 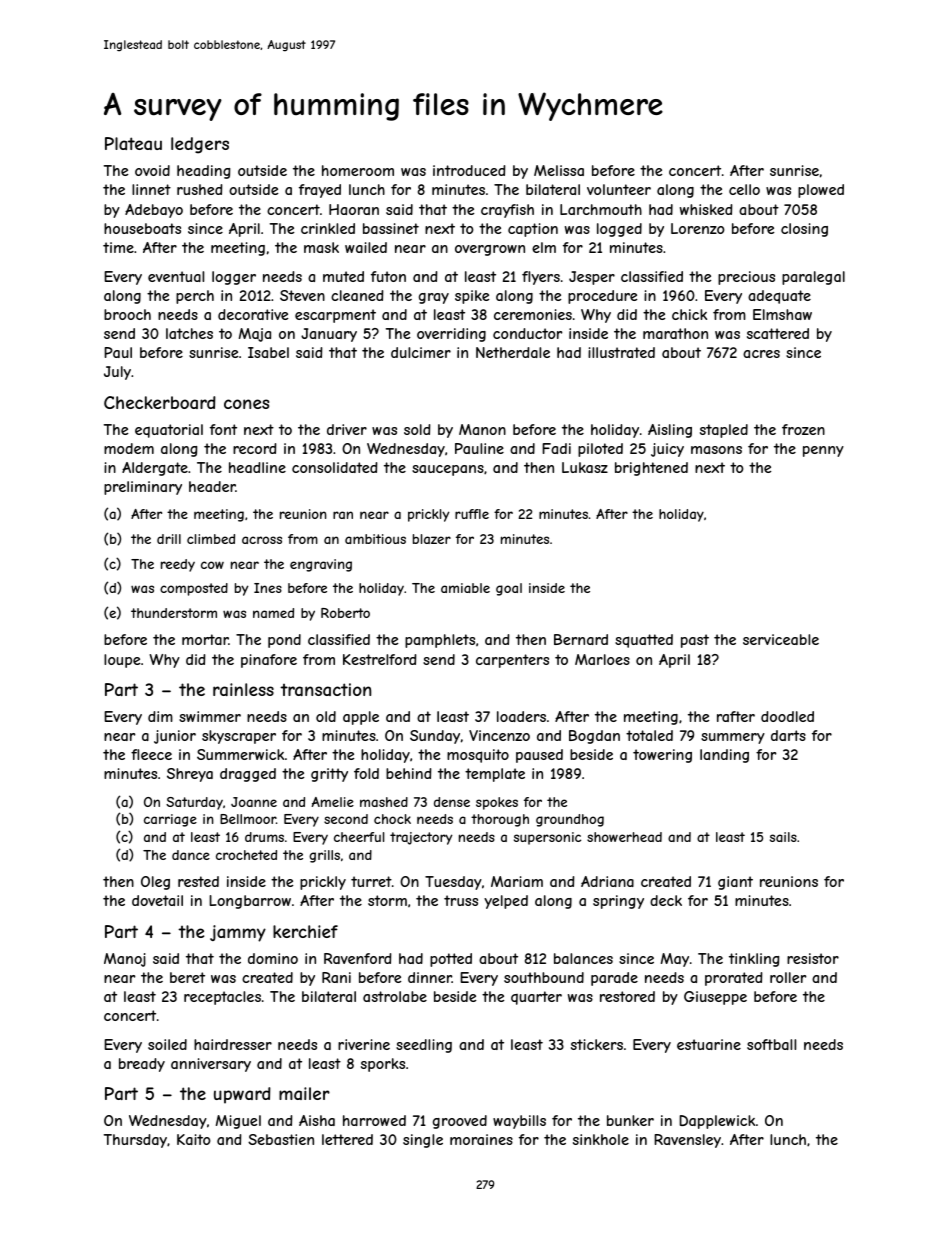 I want to click on frozen, so click(x=803, y=429).
